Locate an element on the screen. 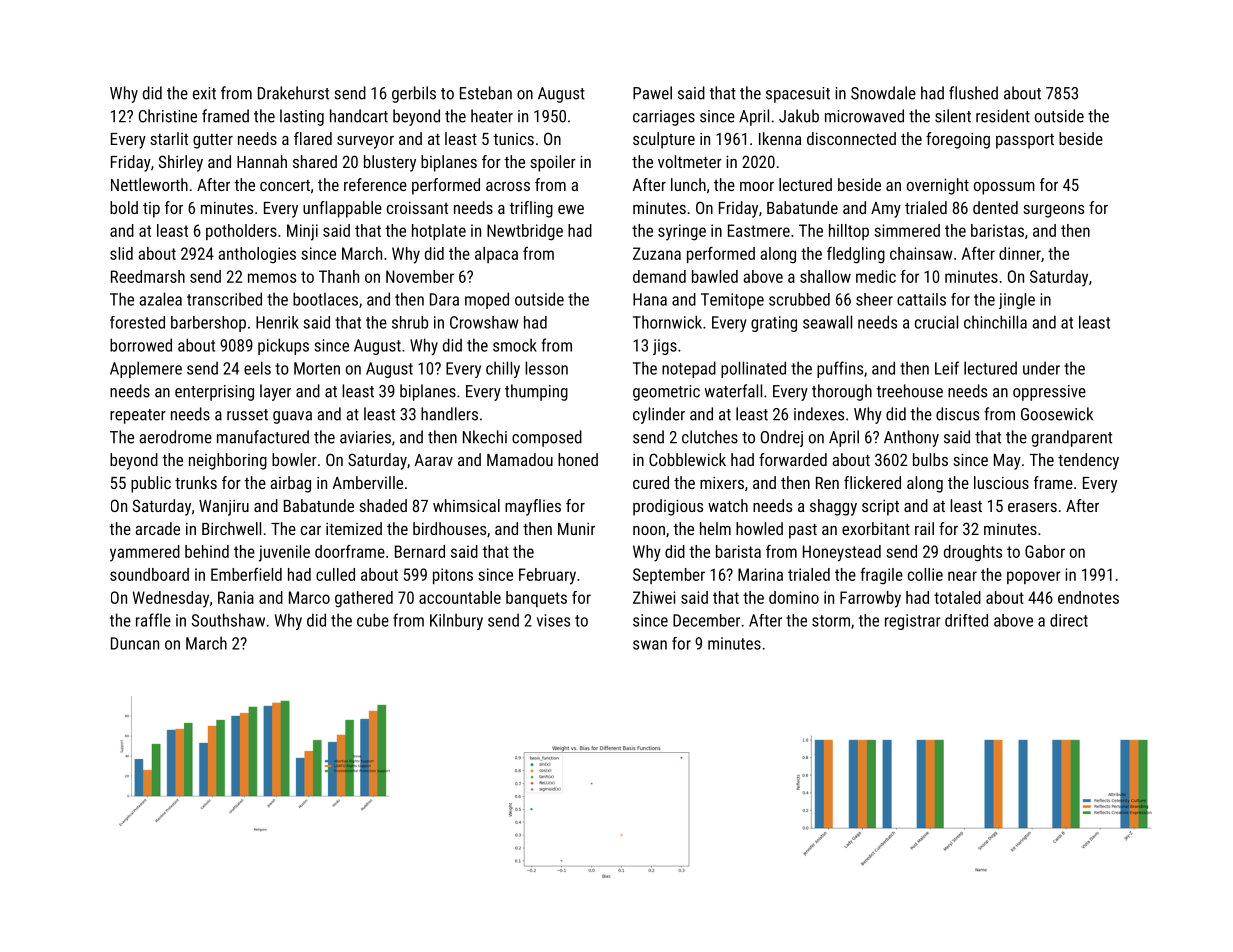 This screenshot has width=1233, height=952. Leif is located at coordinates (947, 368).
